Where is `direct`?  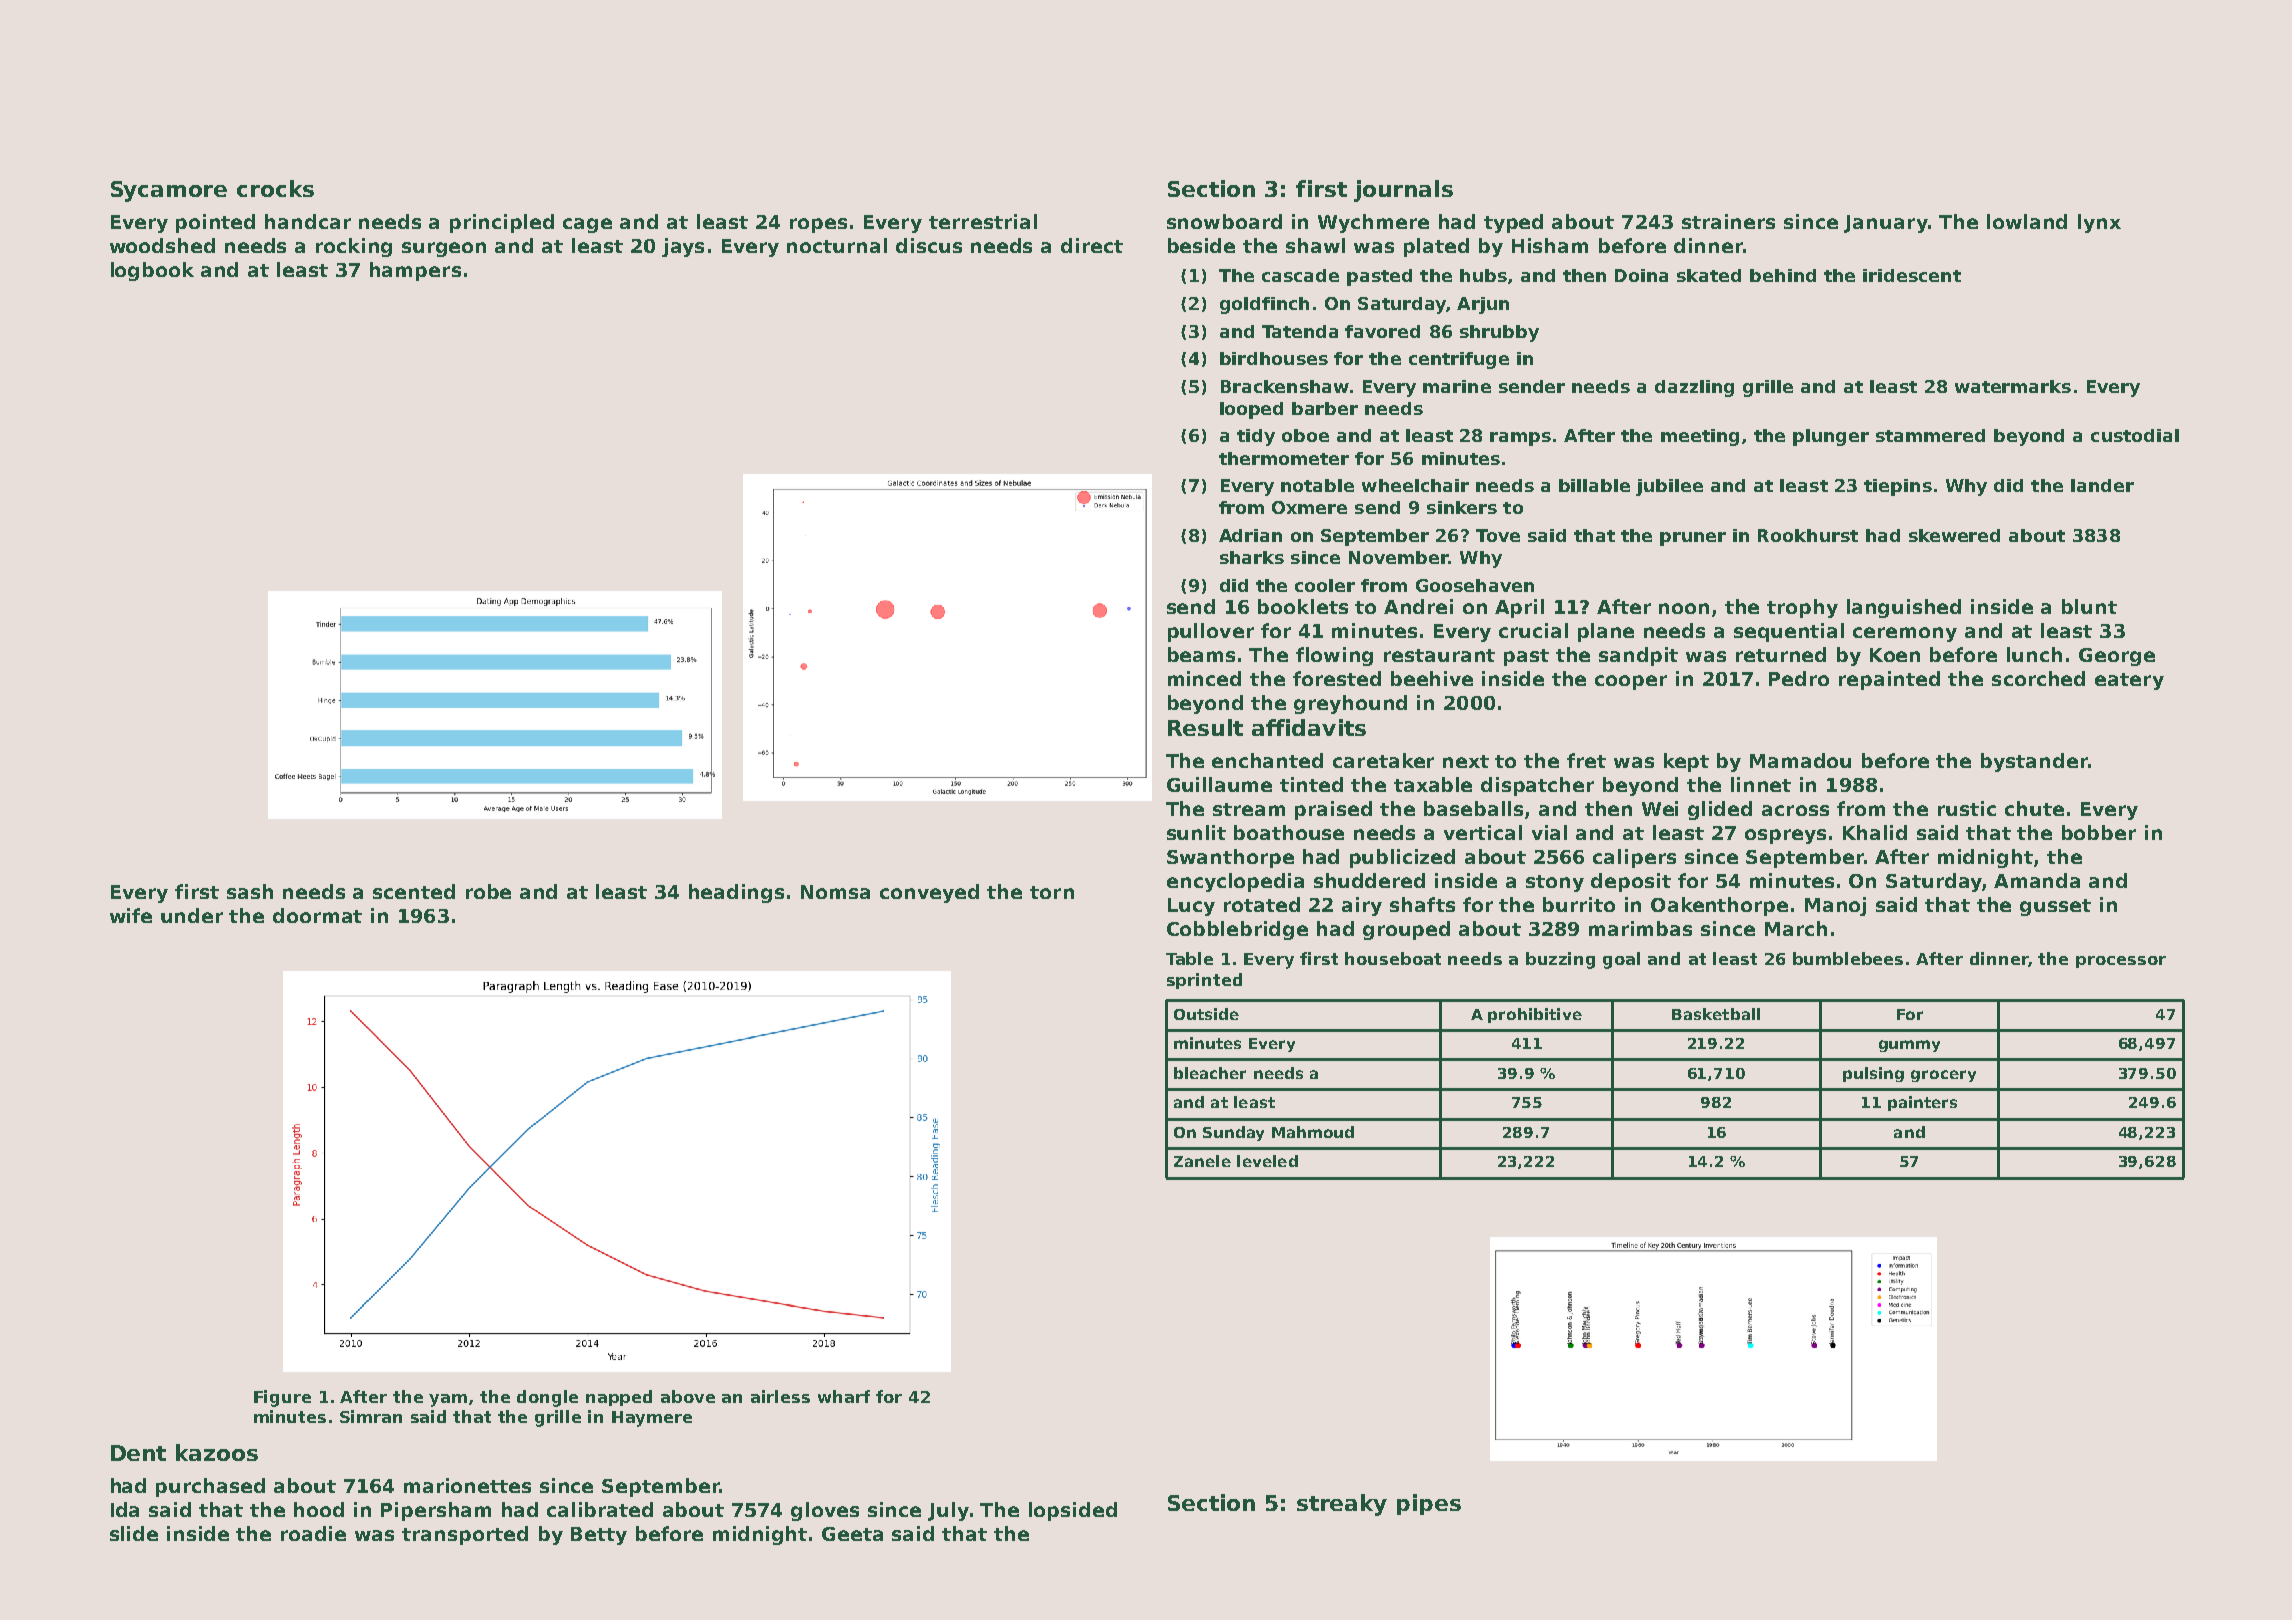
direct is located at coordinates (1092, 245).
